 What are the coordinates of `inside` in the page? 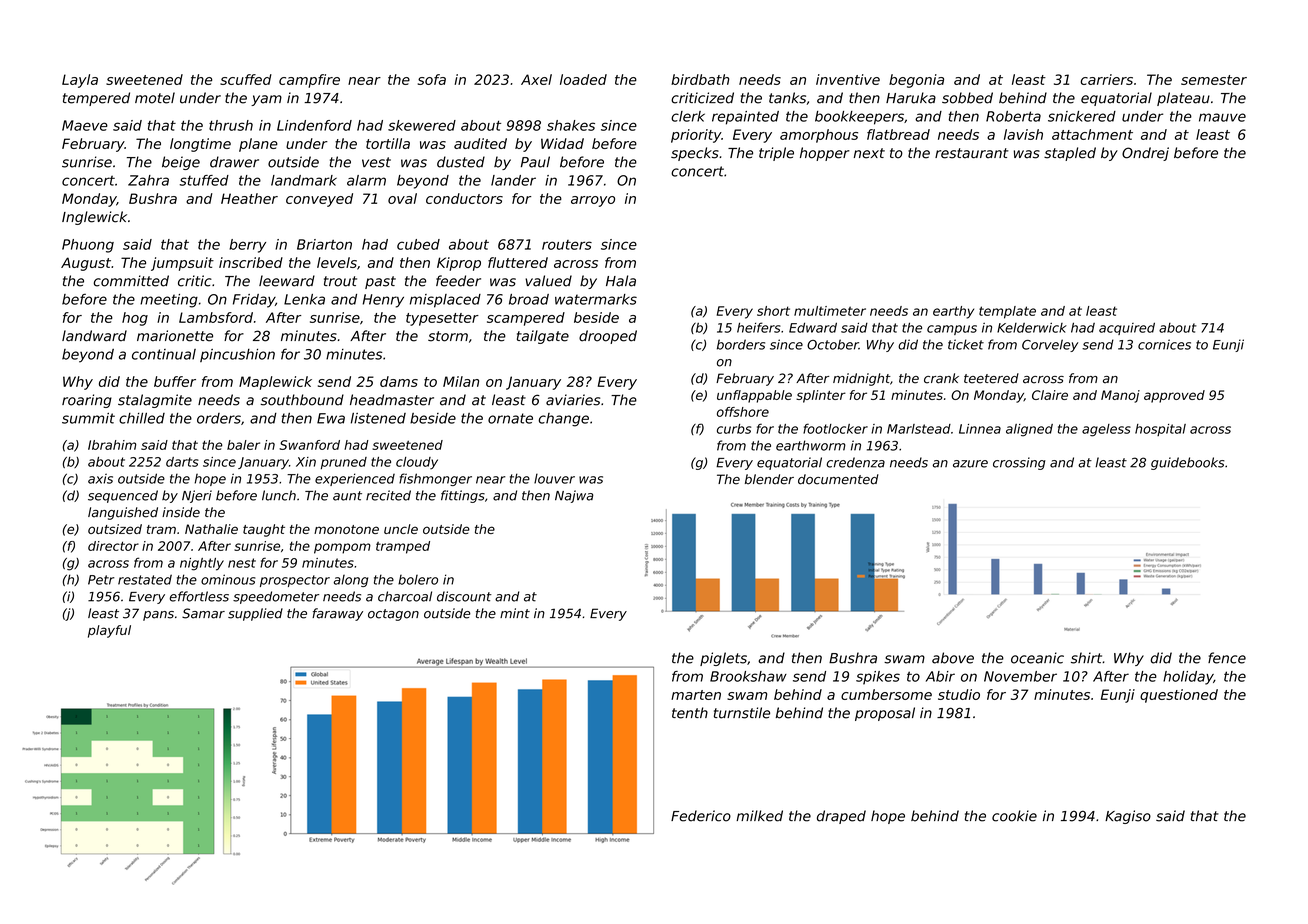 It's located at (181, 512).
